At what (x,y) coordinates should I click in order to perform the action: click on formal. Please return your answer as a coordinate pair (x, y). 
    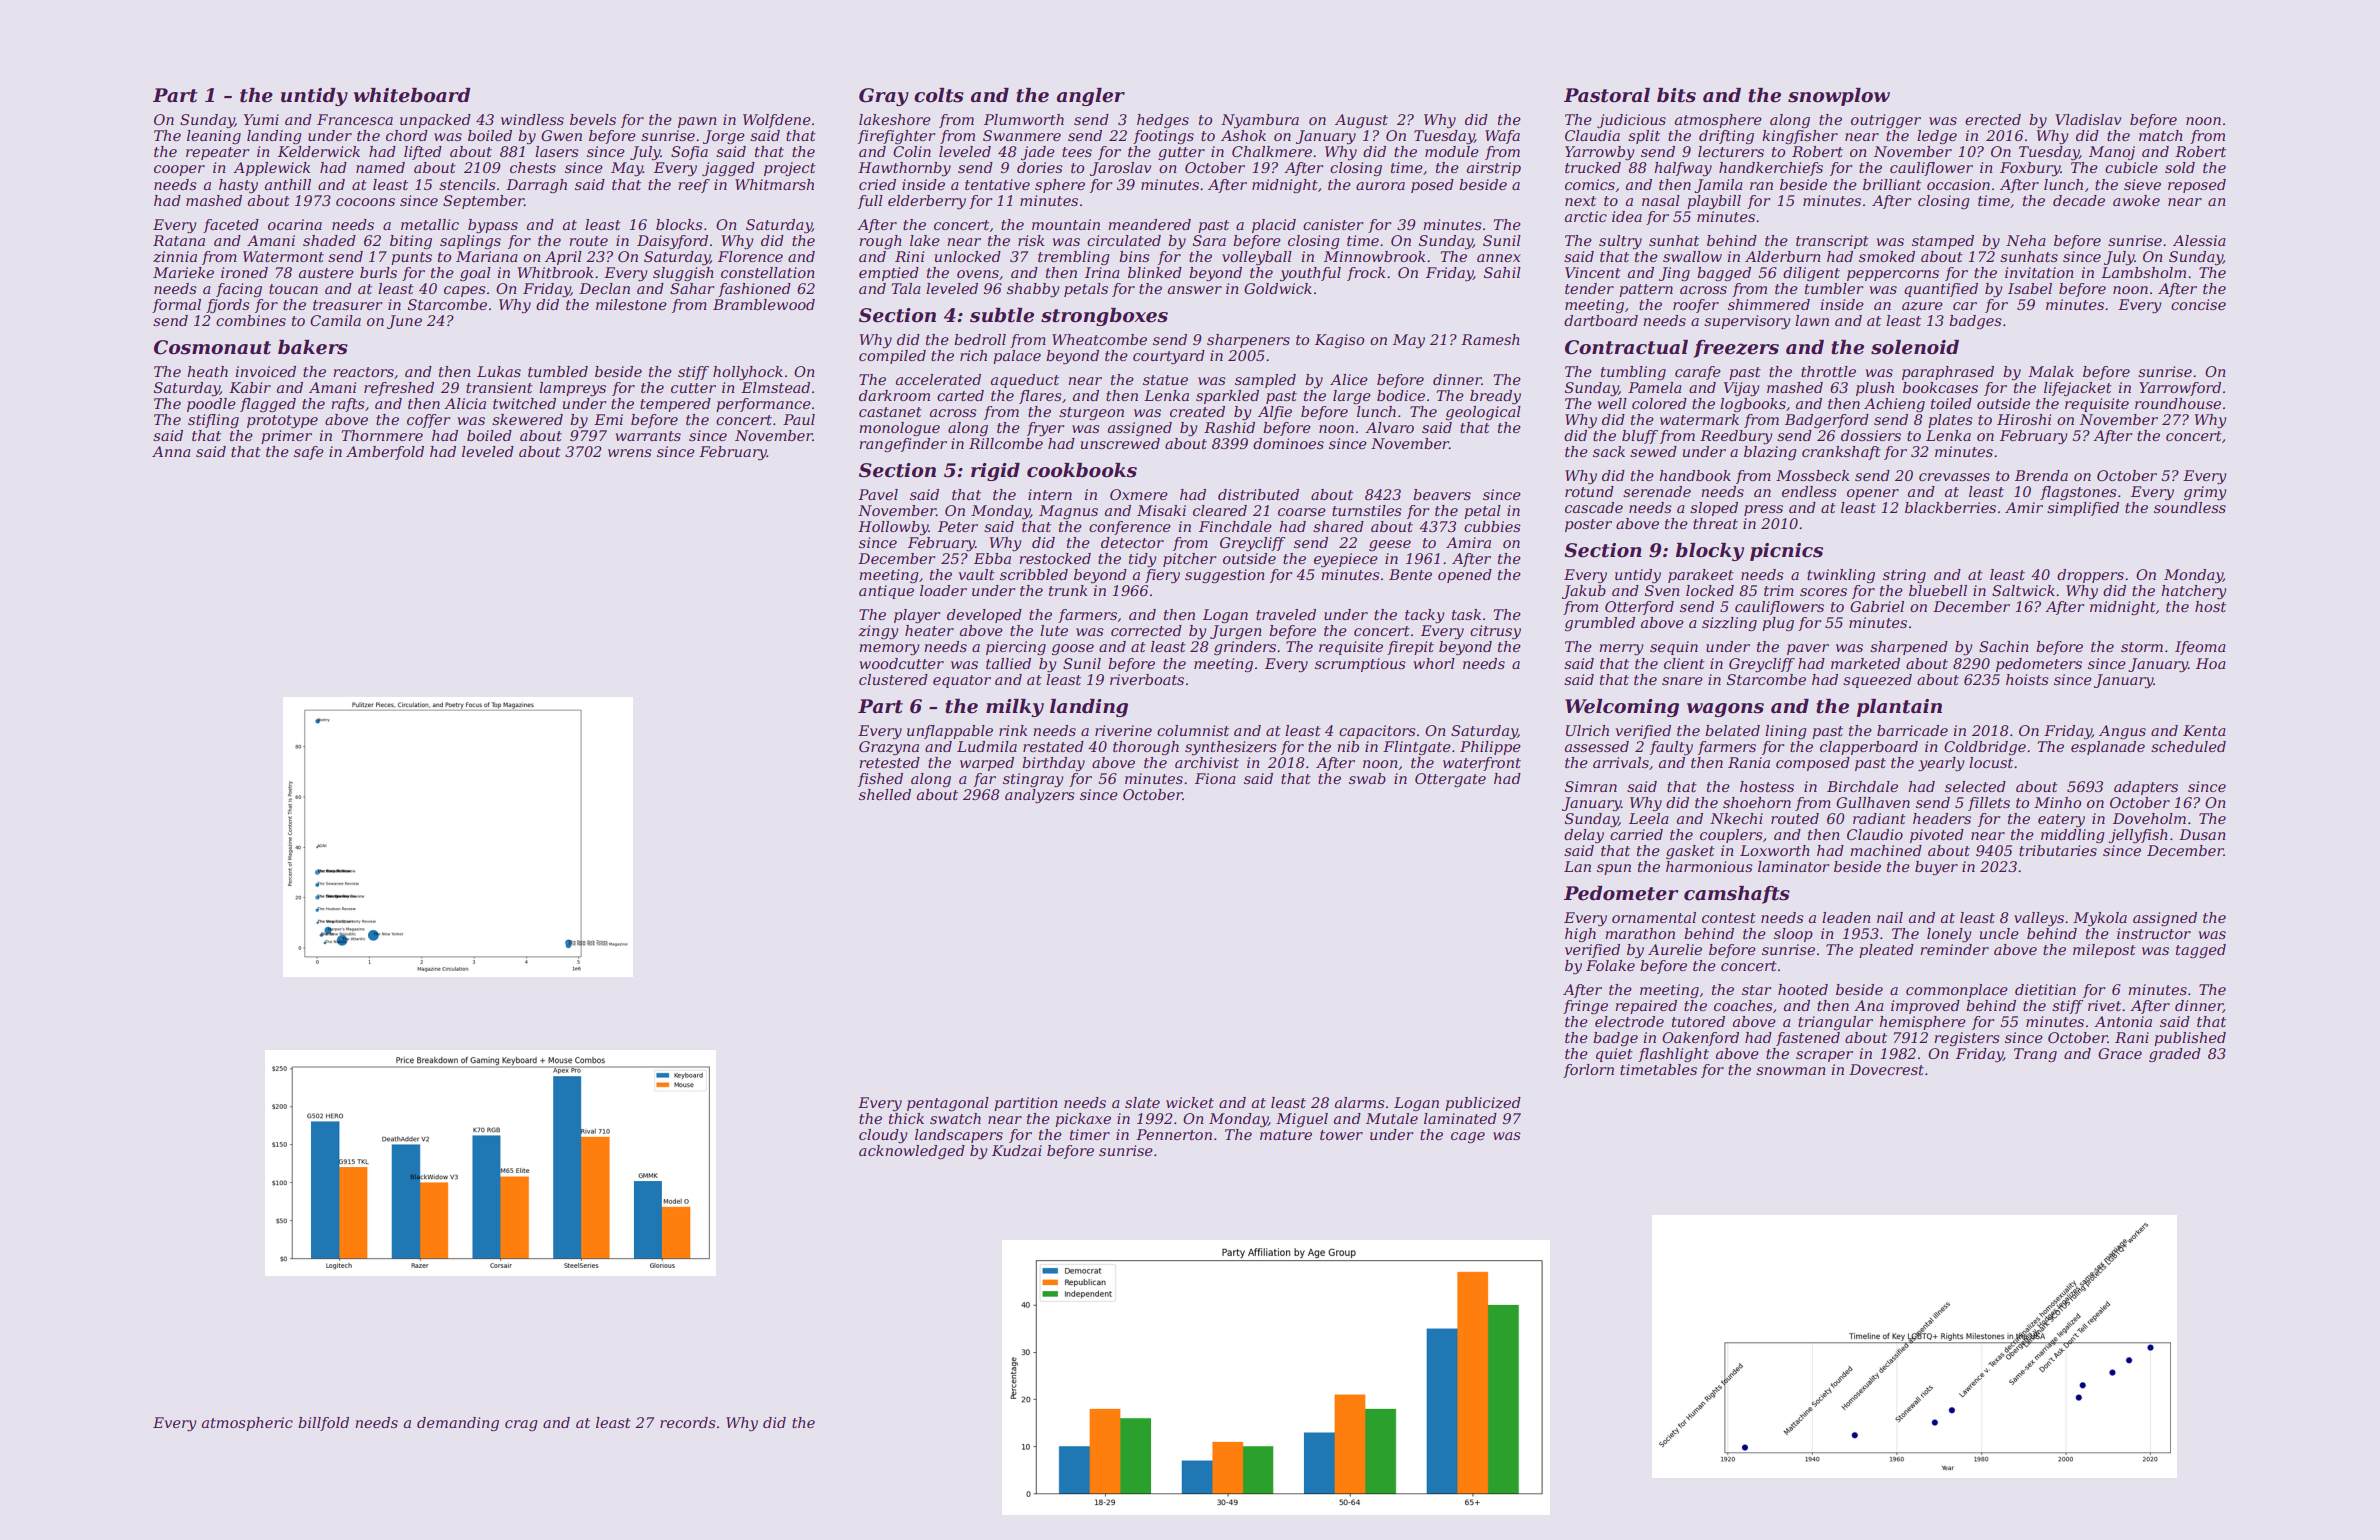
    Looking at the image, I should click on (176, 306).
